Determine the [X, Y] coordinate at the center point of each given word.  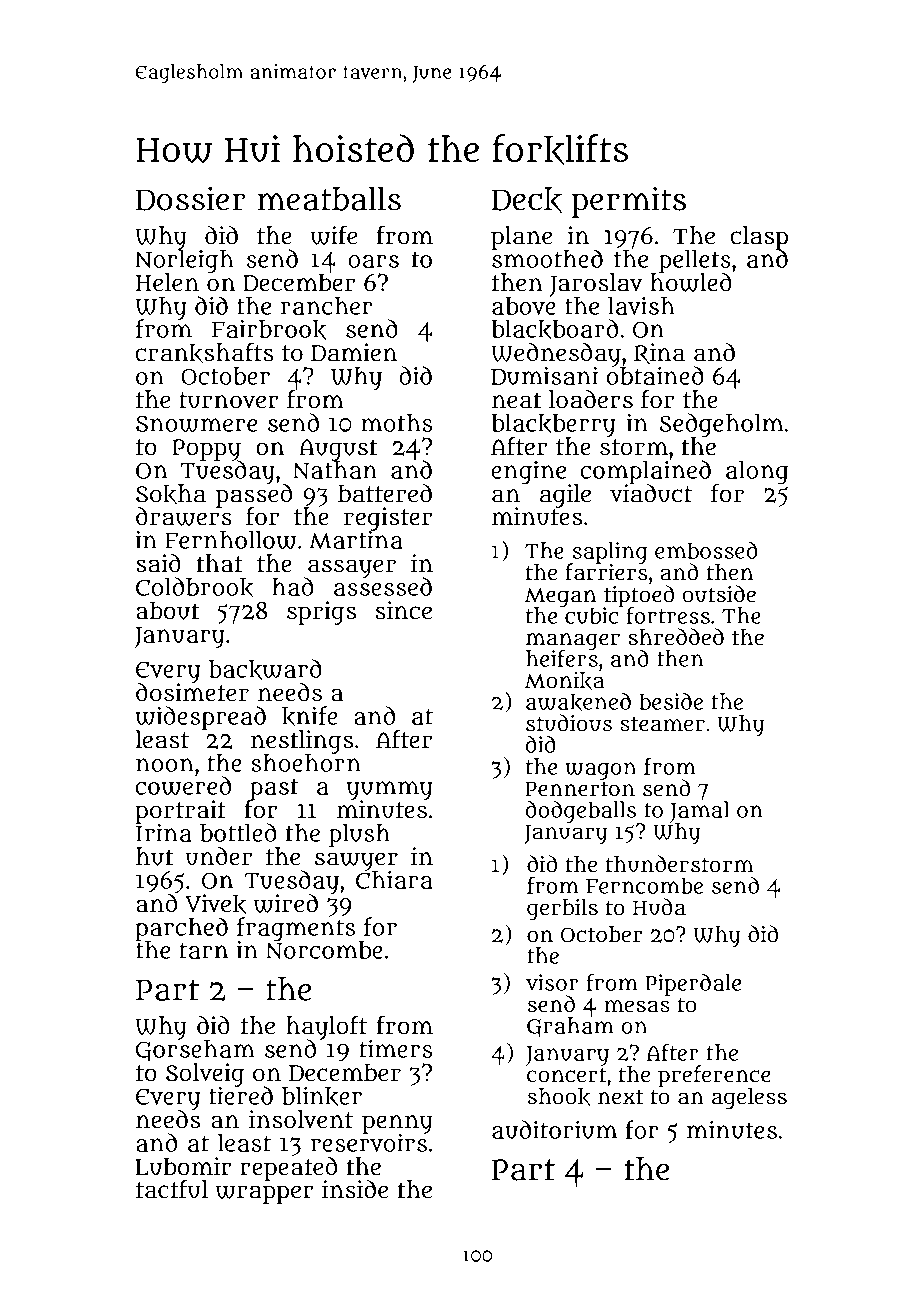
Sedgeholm [721, 425]
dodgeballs [581, 812]
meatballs [329, 199]
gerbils [562, 909]
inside [355, 1189]
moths [397, 423]
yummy [390, 790]
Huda [659, 907]
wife [333, 235]
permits [628, 202]
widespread [200, 718]
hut [154, 856]
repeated [288, 1168]
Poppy [206, 449]
